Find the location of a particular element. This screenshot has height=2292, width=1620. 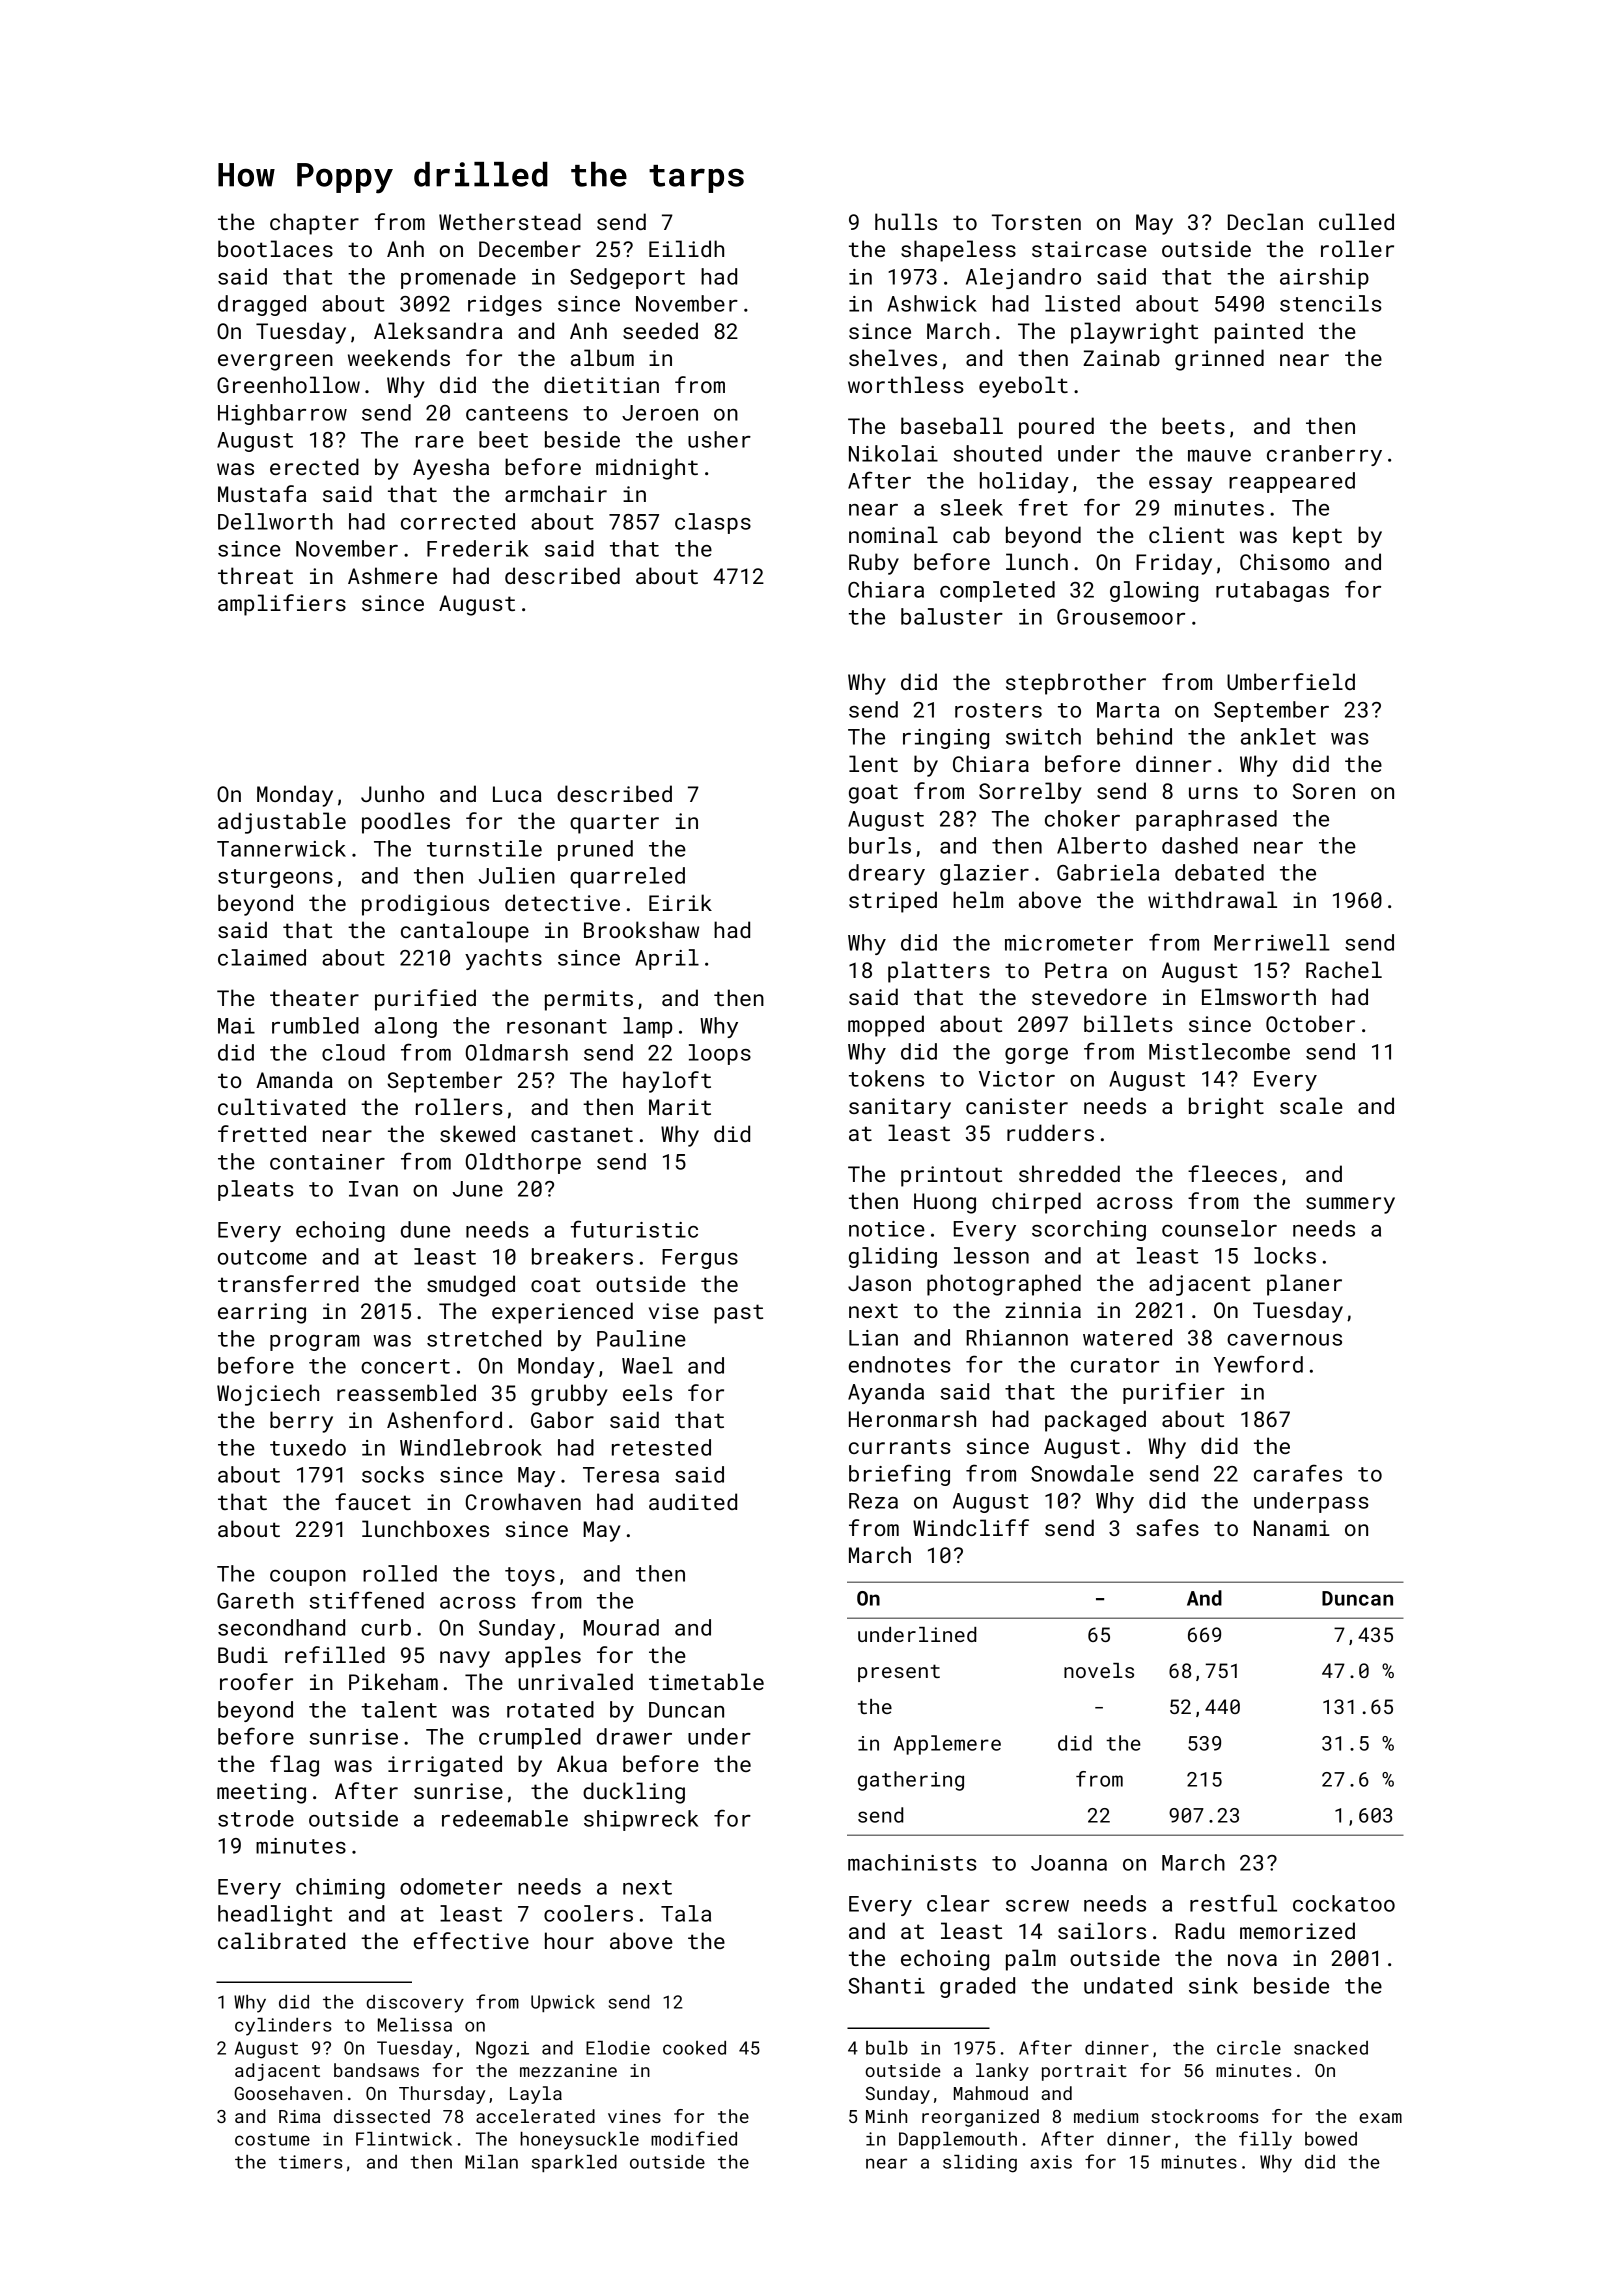

Fergus is located at coordinates (700, 1259).
